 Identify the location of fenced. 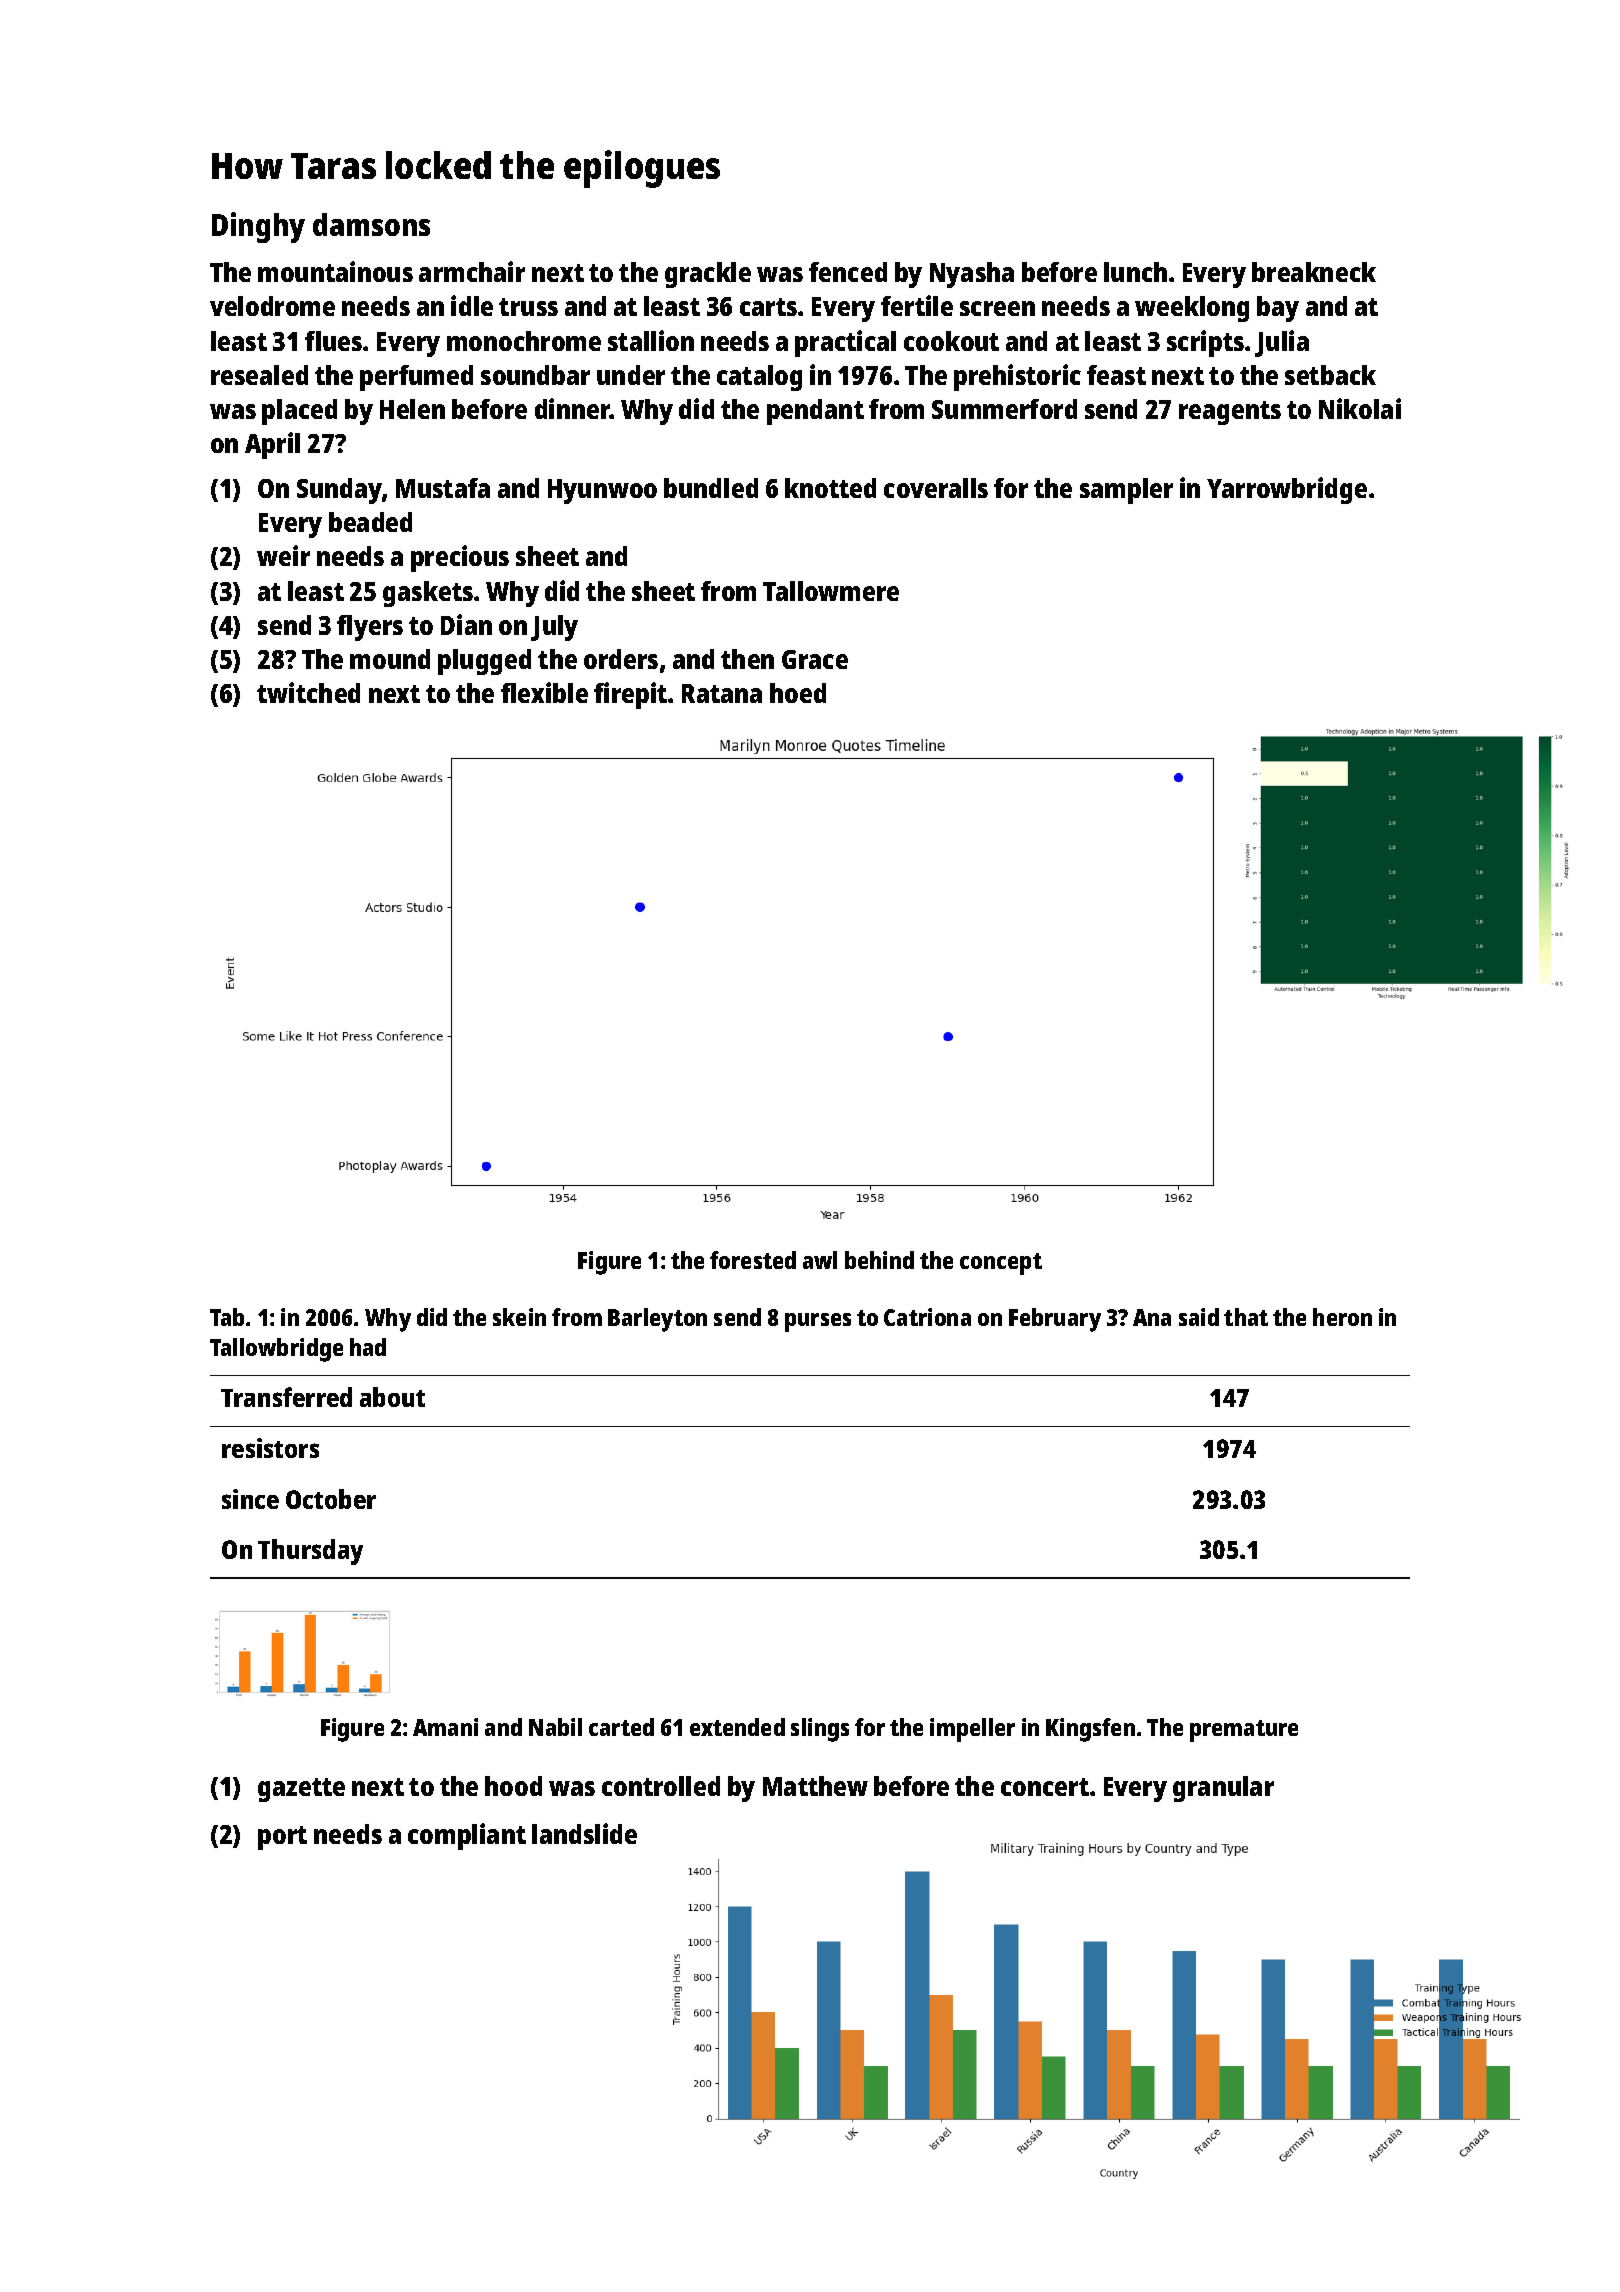
(848, 272).
